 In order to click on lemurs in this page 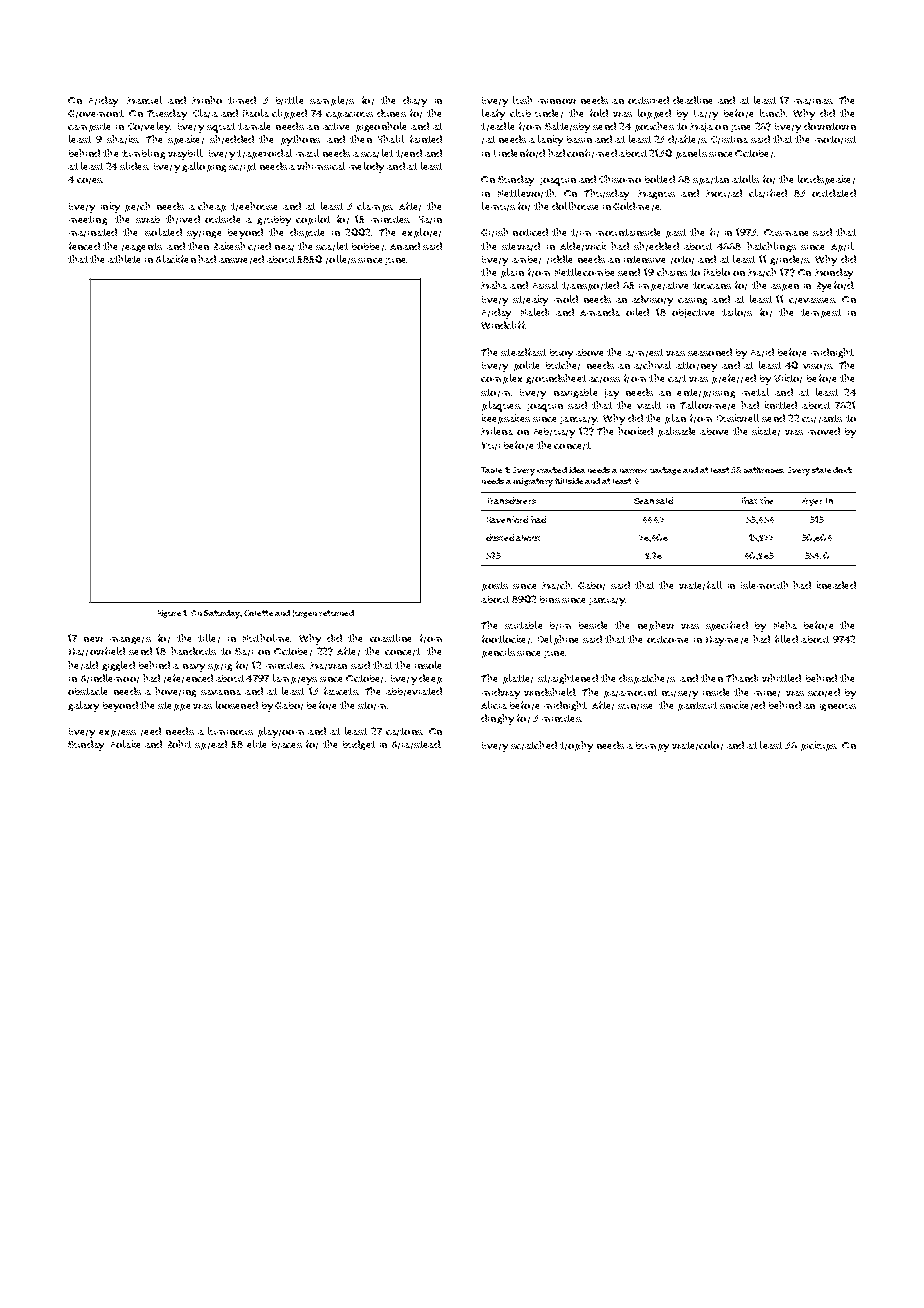, I will do `click(498, 206)`.
